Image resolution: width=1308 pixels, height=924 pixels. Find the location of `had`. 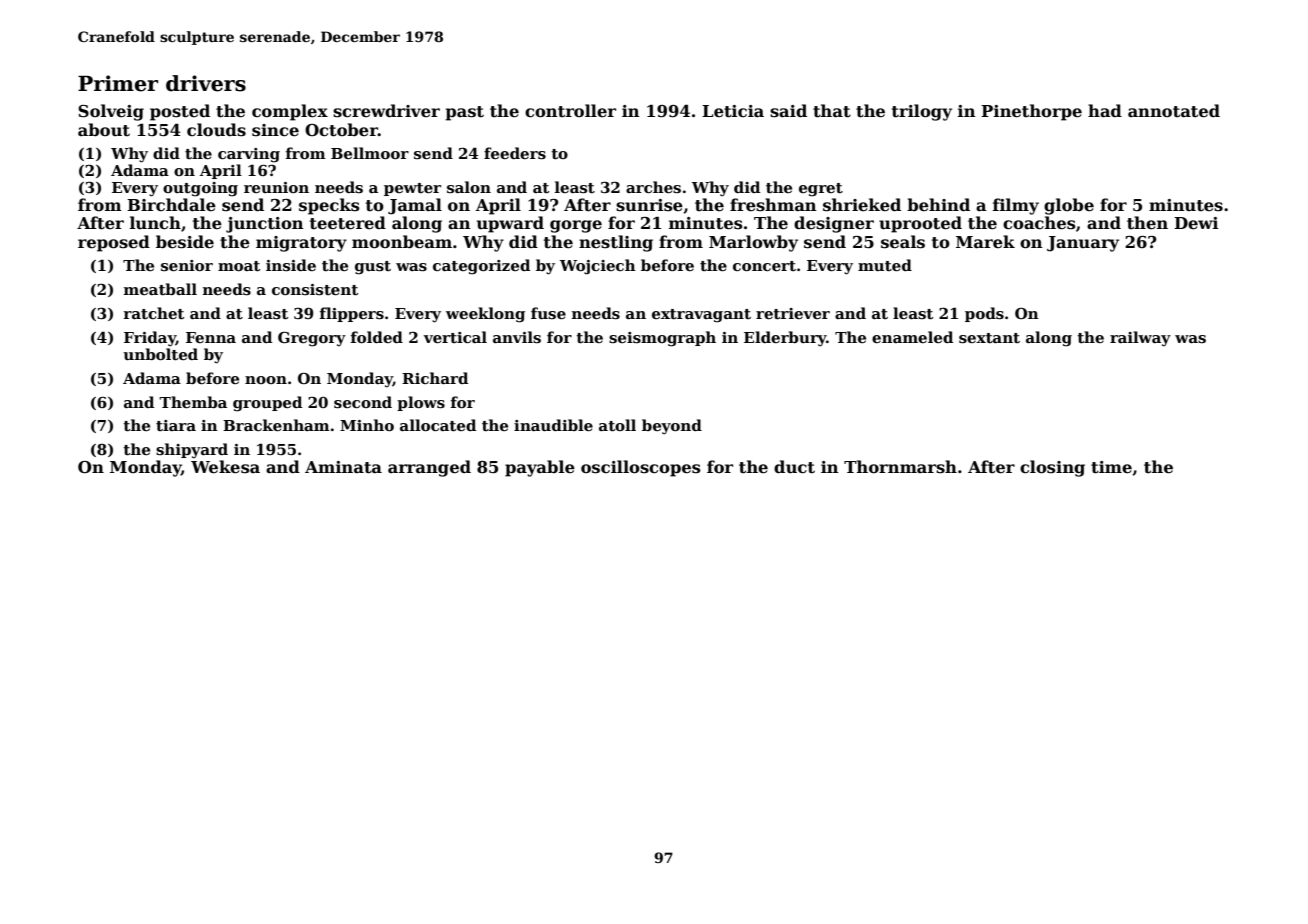

had is located at coordinates (1105, 110).
